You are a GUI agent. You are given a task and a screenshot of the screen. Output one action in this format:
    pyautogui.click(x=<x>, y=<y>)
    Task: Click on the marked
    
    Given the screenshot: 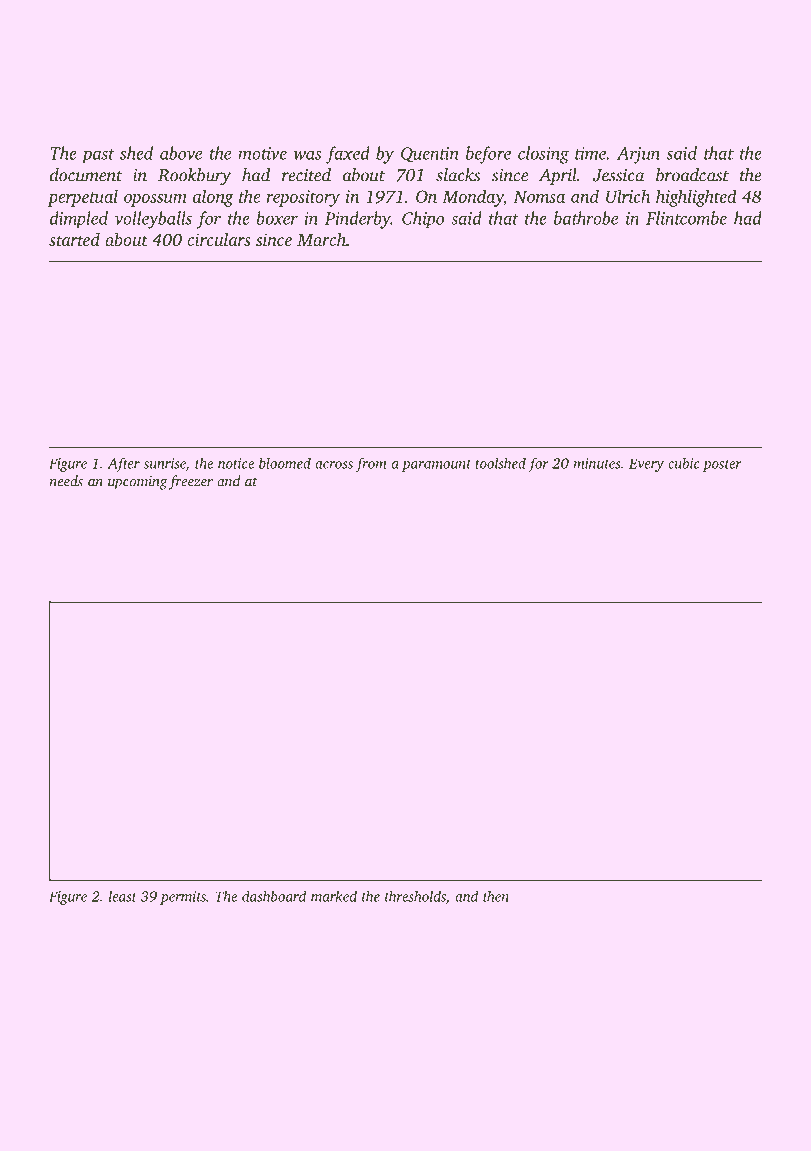 What is the action you would take?
    pyautogui.click(x=334, y=896)
